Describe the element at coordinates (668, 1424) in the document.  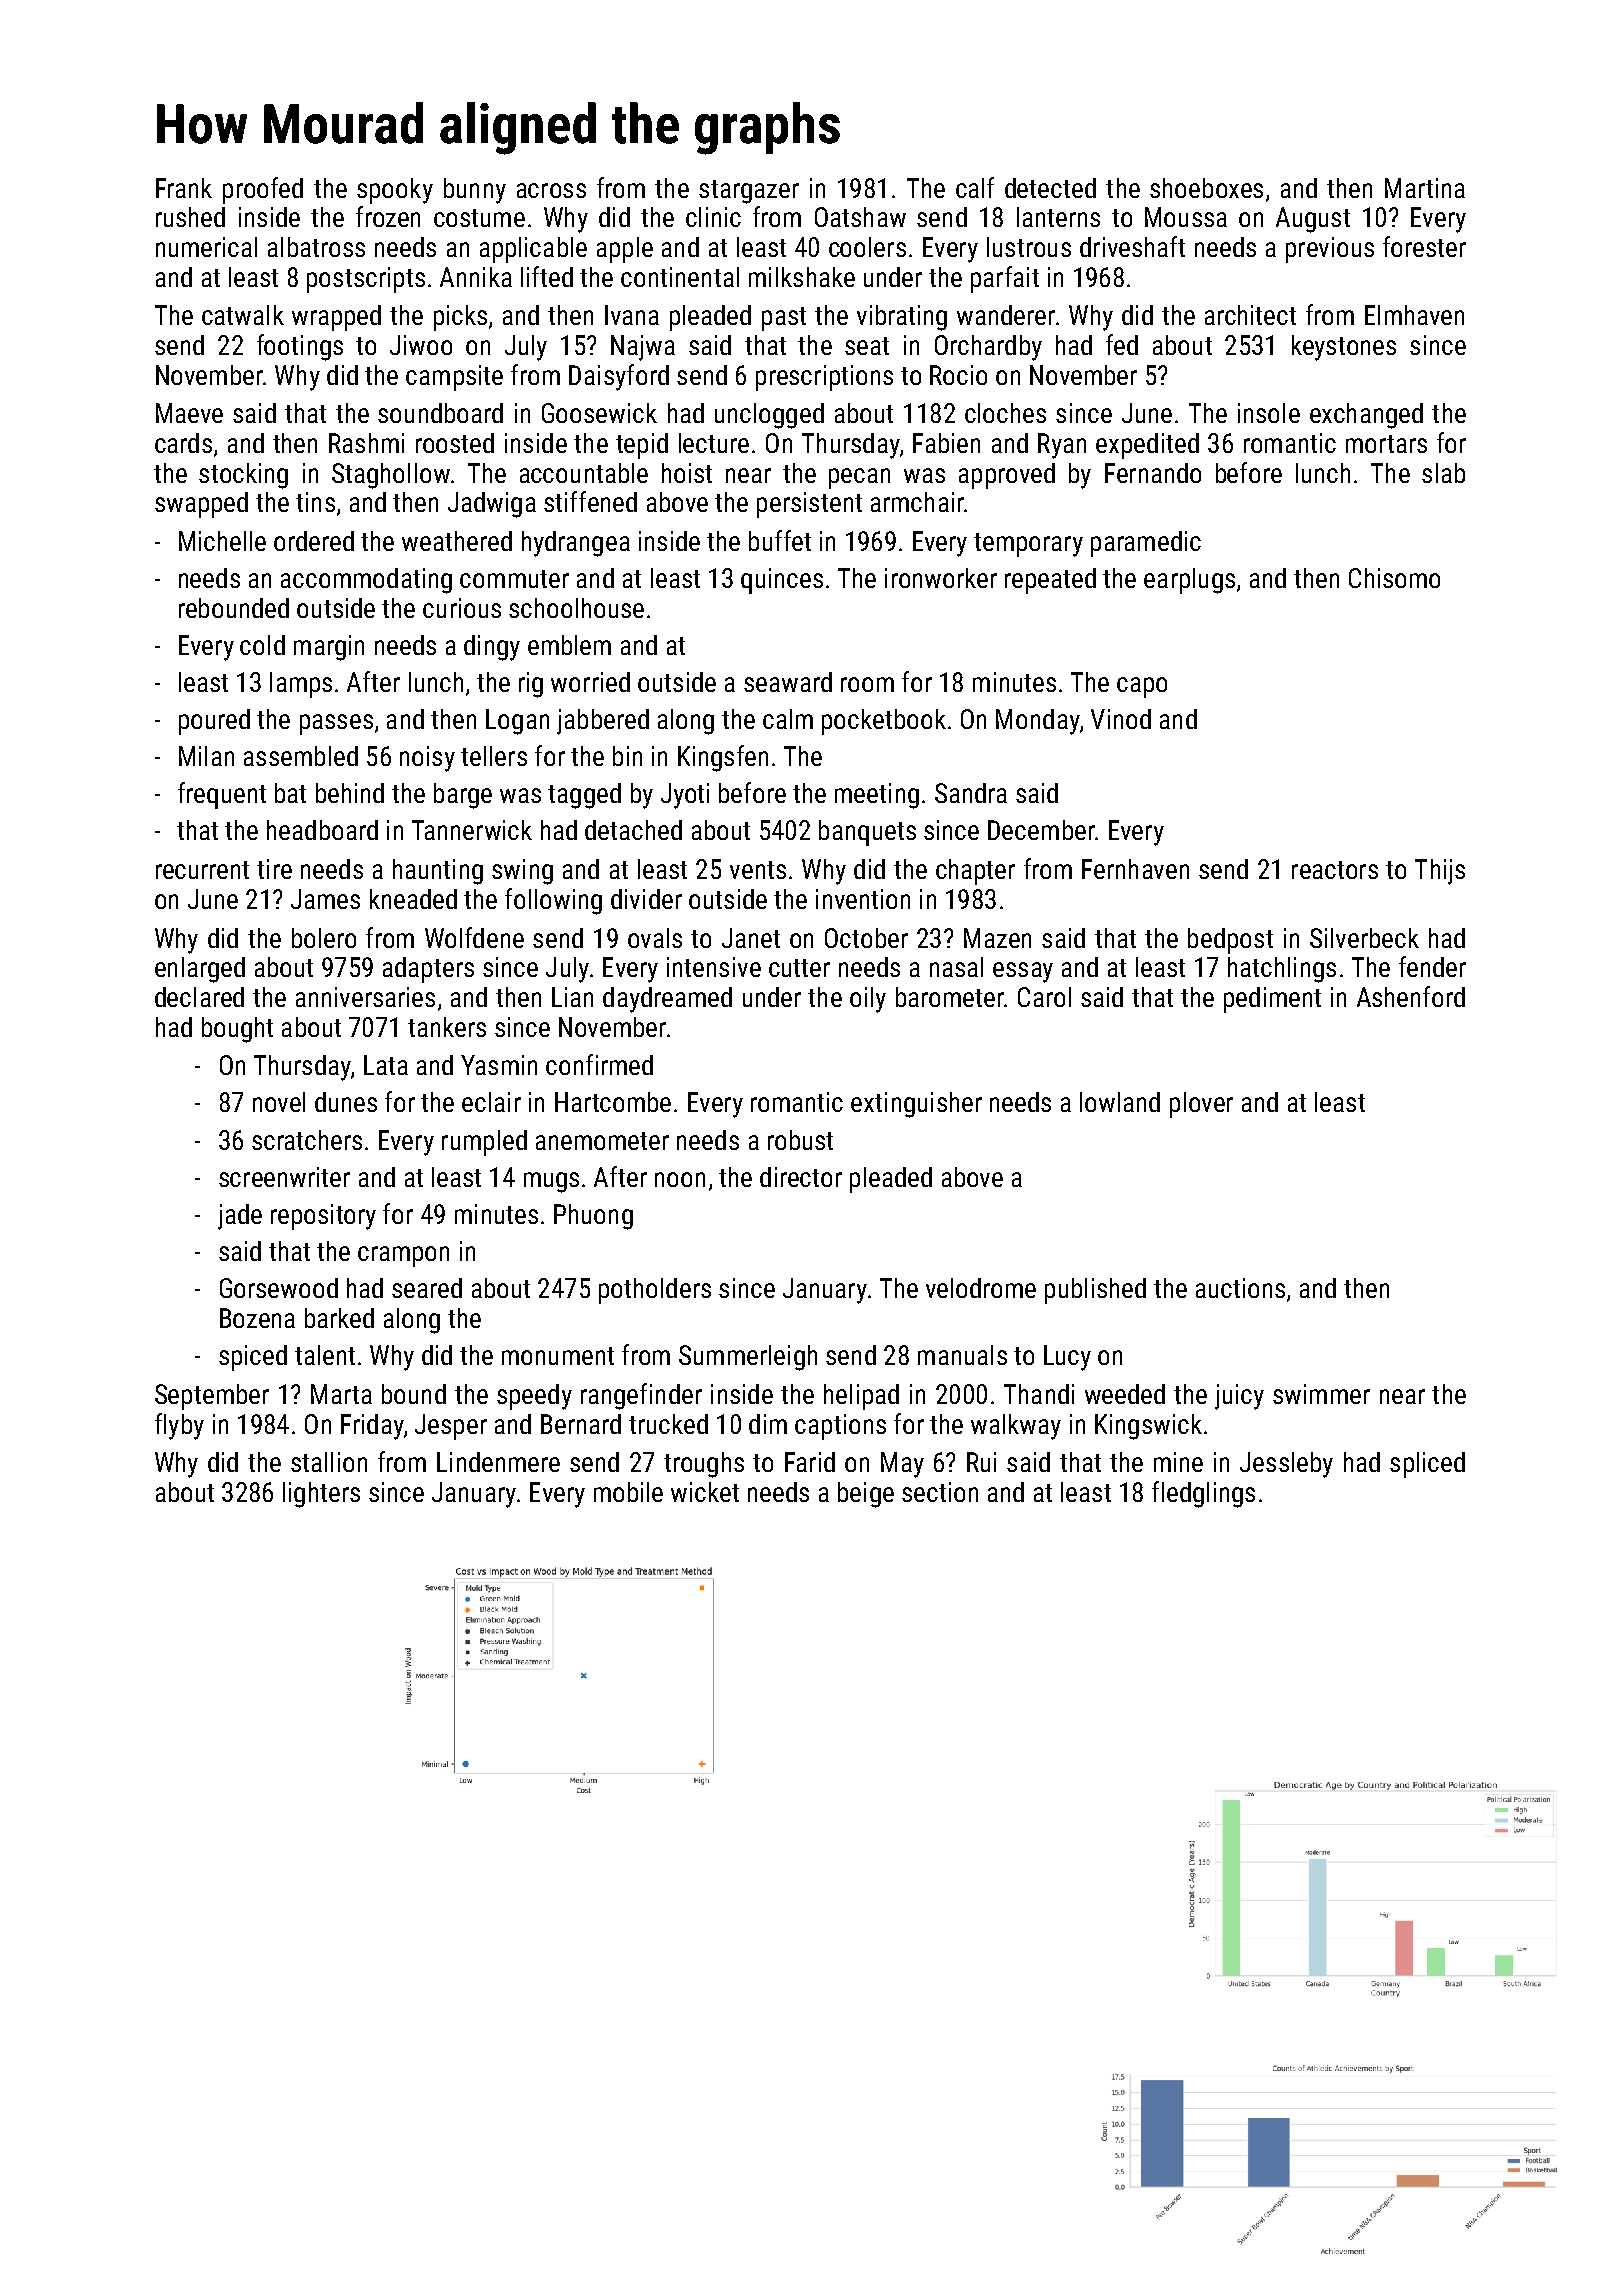
I see `trucked` at that location.
